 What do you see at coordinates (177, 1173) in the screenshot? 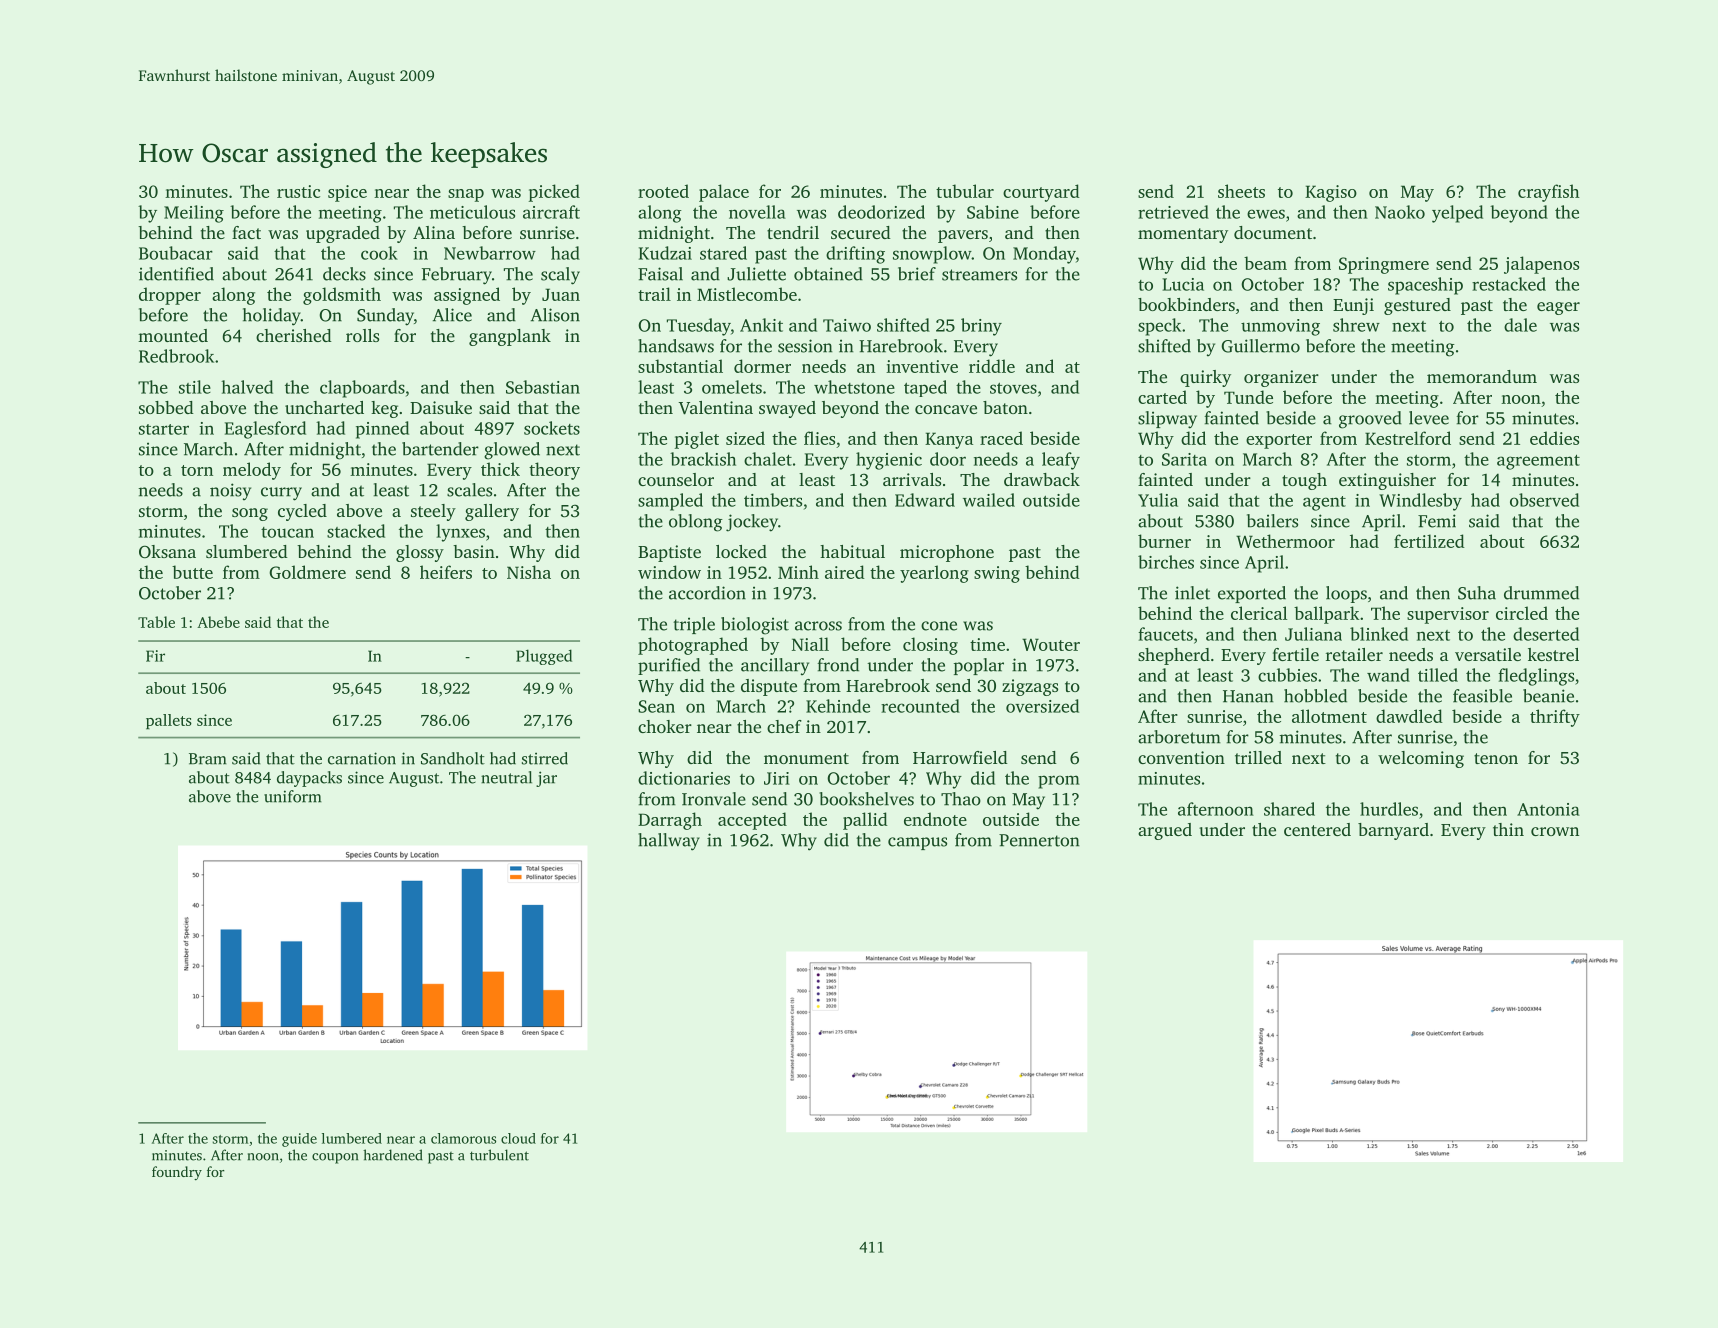
I see `foundry` at bounding box center [177, 1173].
